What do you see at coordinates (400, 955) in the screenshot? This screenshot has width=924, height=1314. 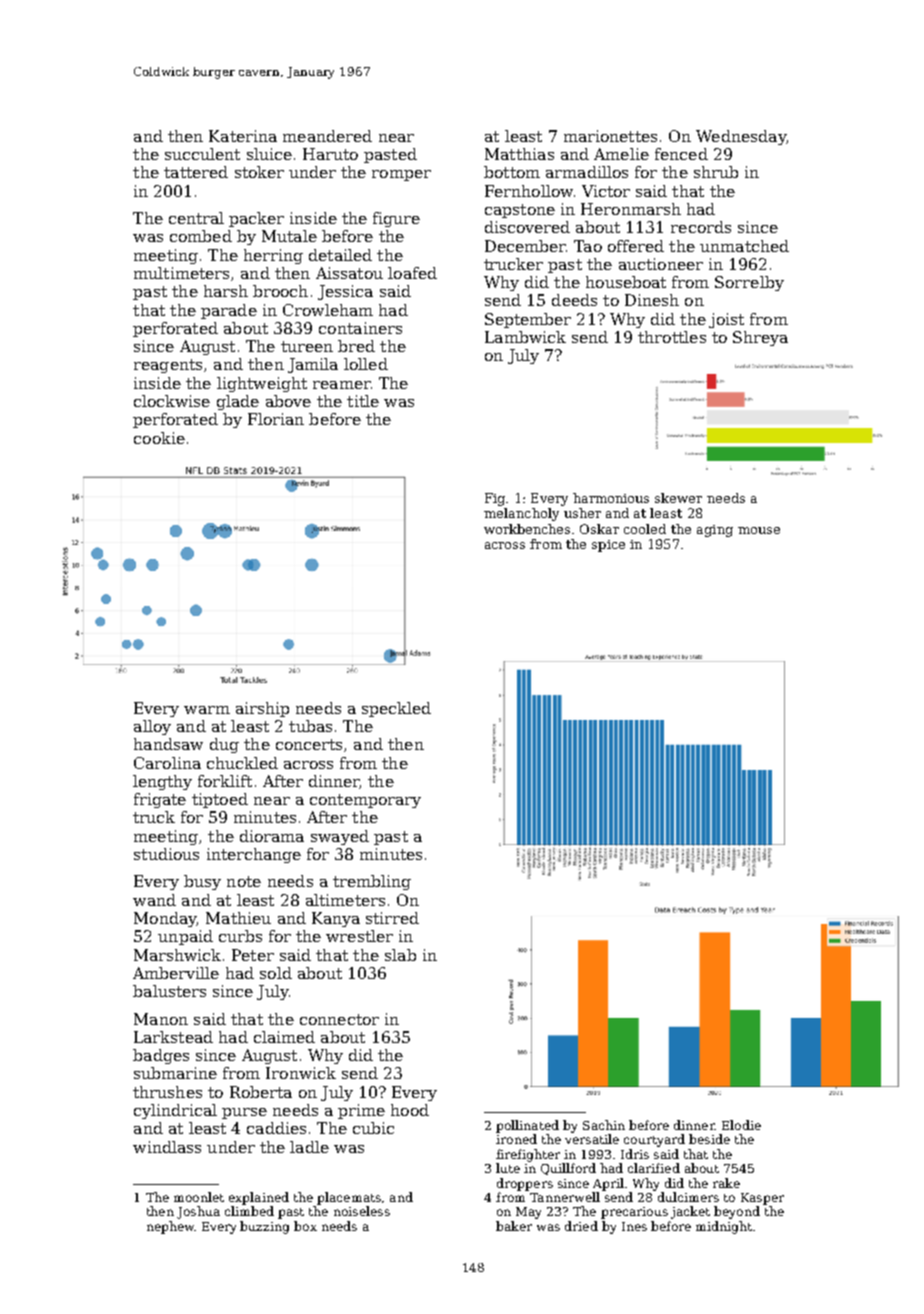 I see `slab` at bounding box center [400, 955].
